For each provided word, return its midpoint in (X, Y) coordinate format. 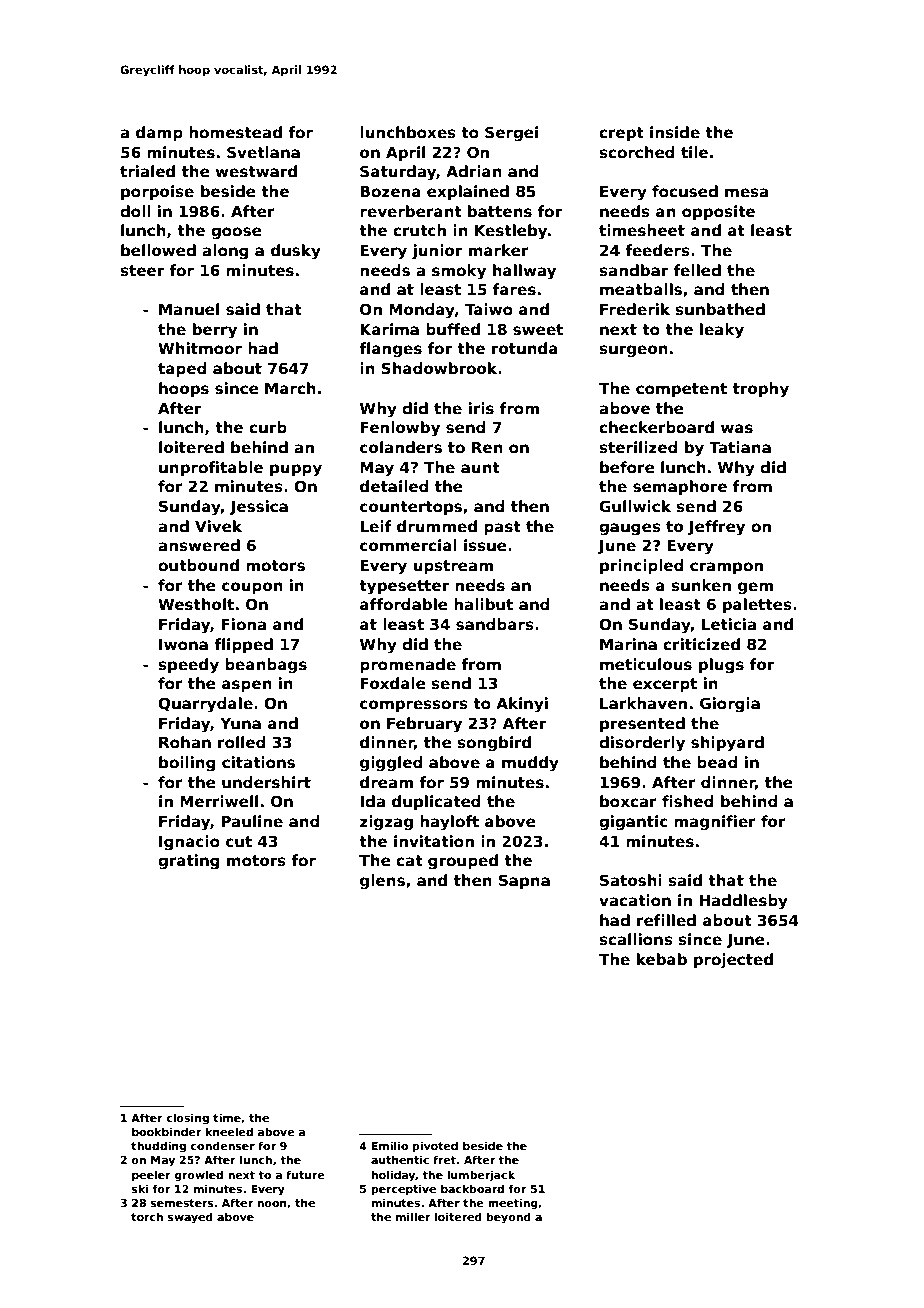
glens (382, 882)
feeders (657, 250)
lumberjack (481, 1176)
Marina (628, 644)
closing (188, 1119)
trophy (761, 390)
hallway (524, 272)
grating (189, 862)
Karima (389, 329)
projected (733, 961)
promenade (408, 665)
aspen (247, 686)
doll (135, 211)
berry (215, 331)
